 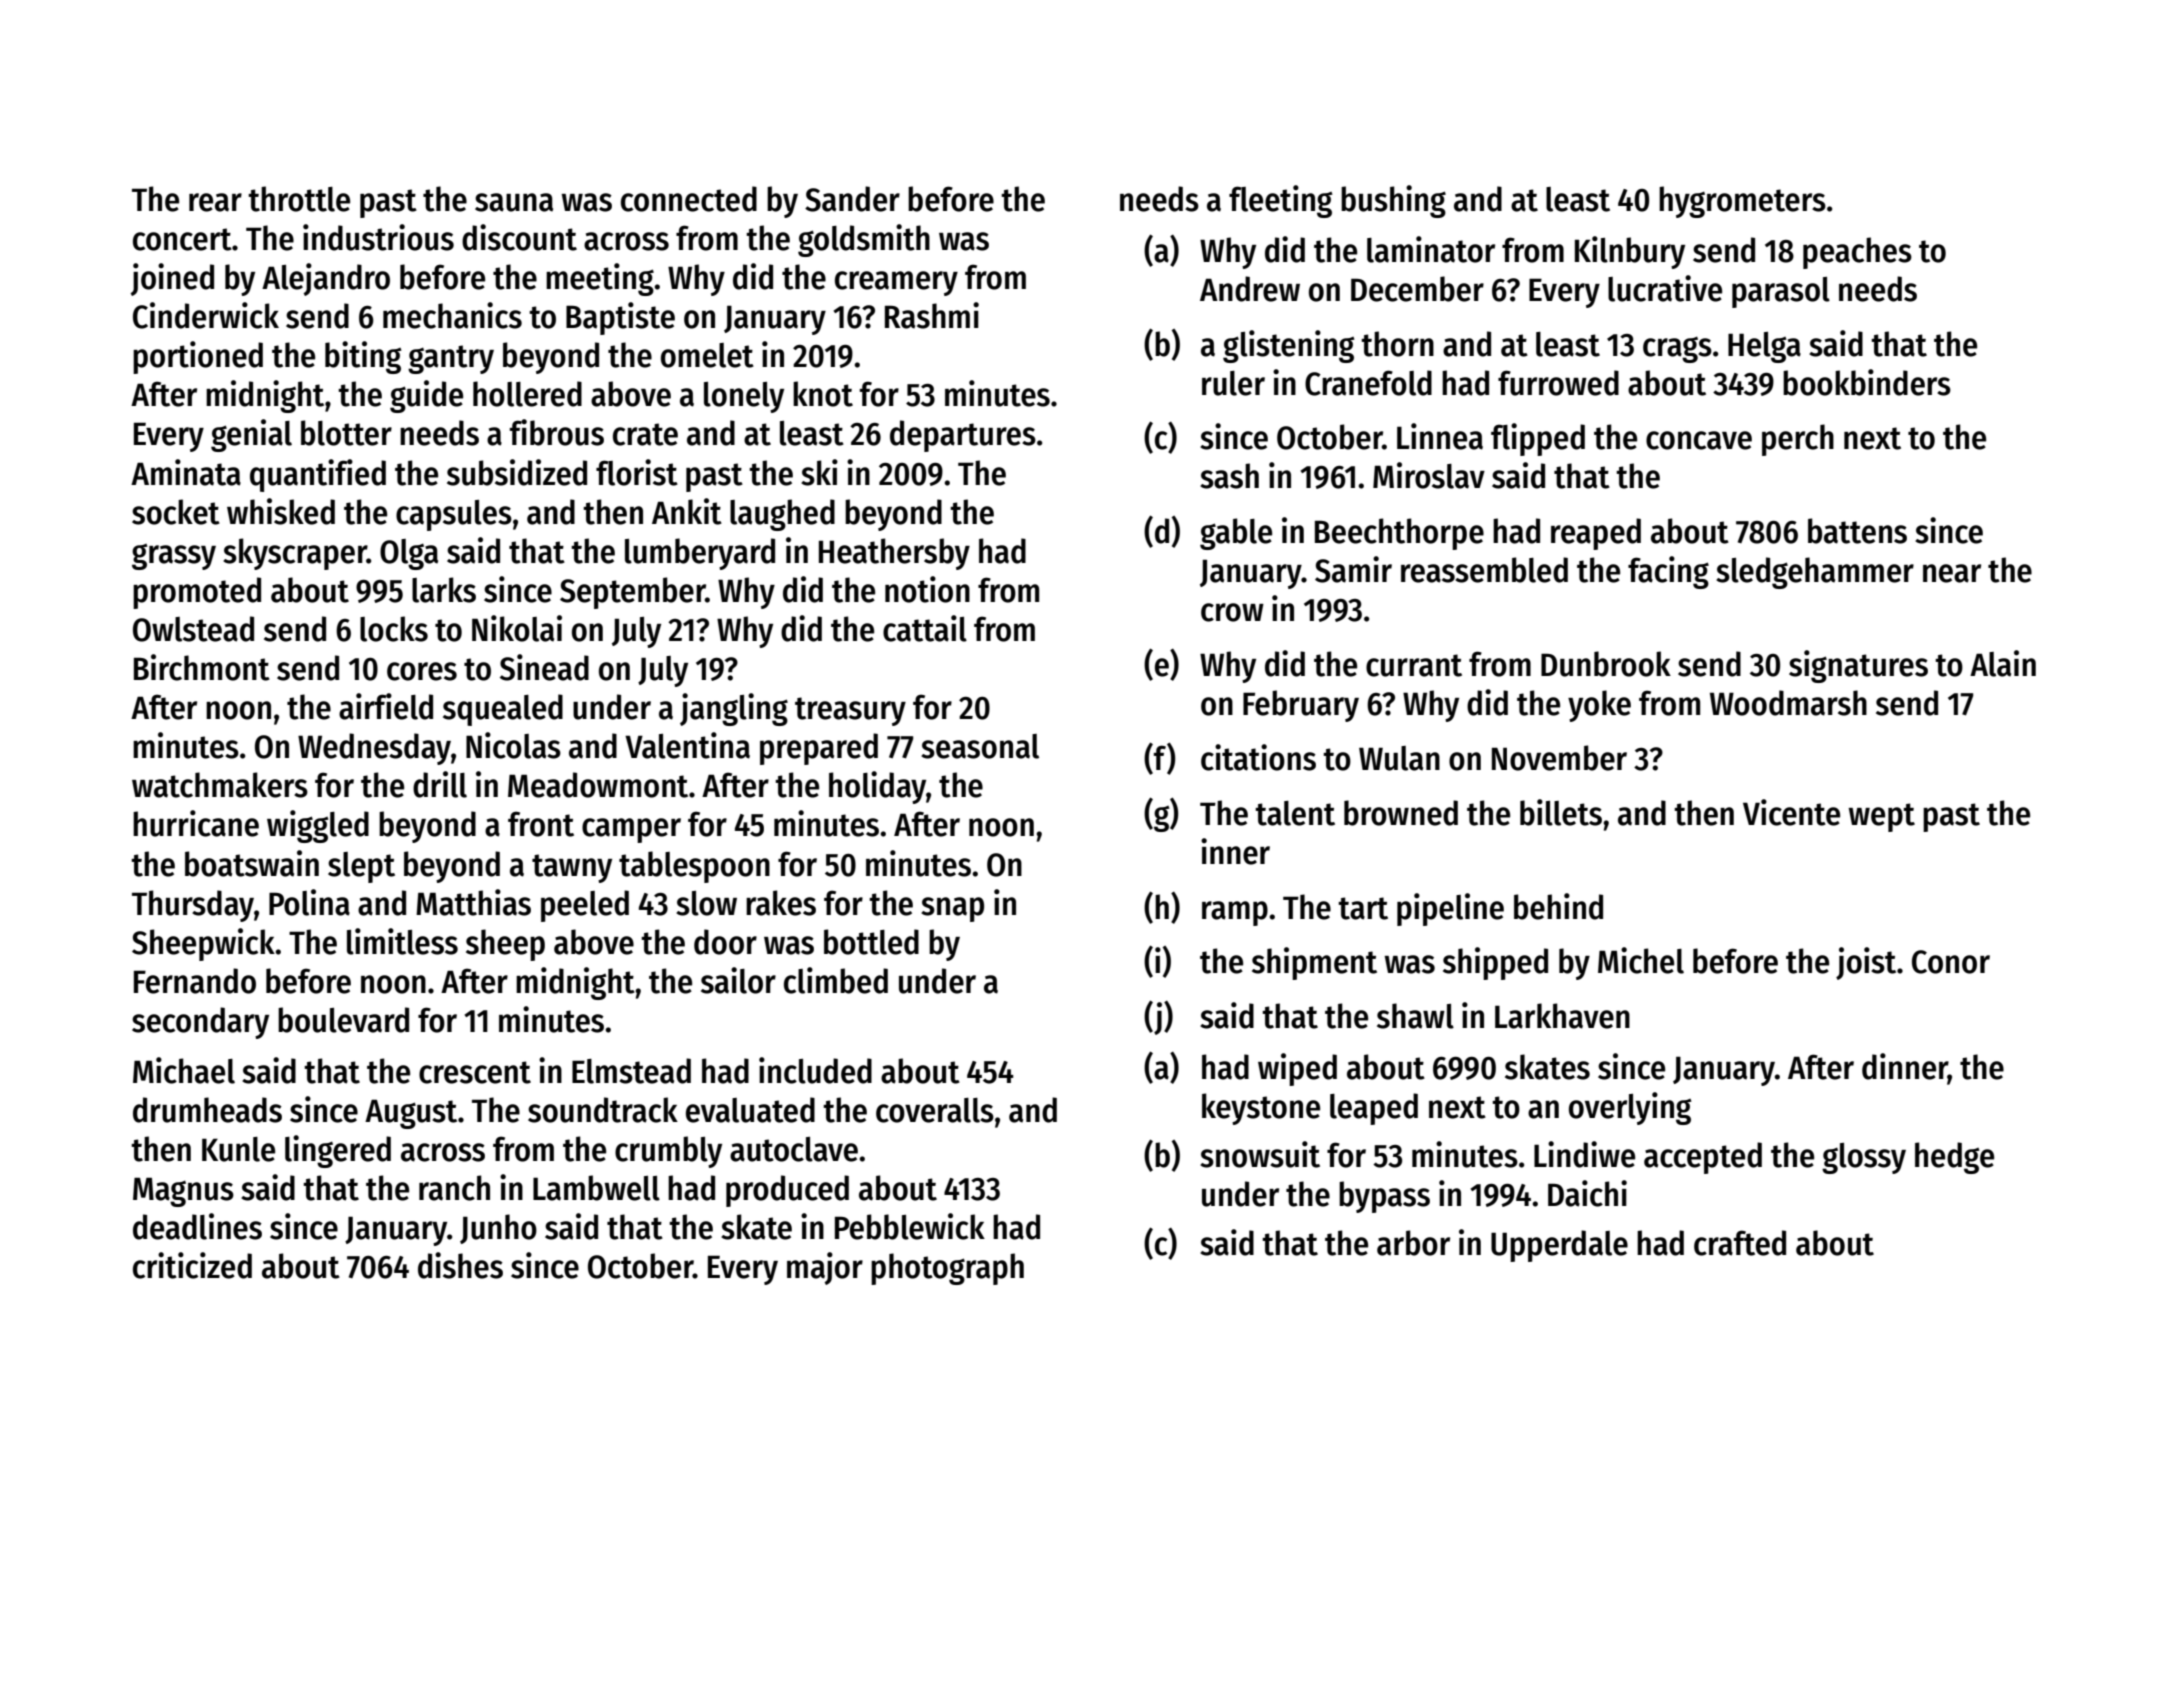 What do you see at coordinates (1393, 201) in the screenshot?
I see `bushing` at bounding box center [1393, 201].
